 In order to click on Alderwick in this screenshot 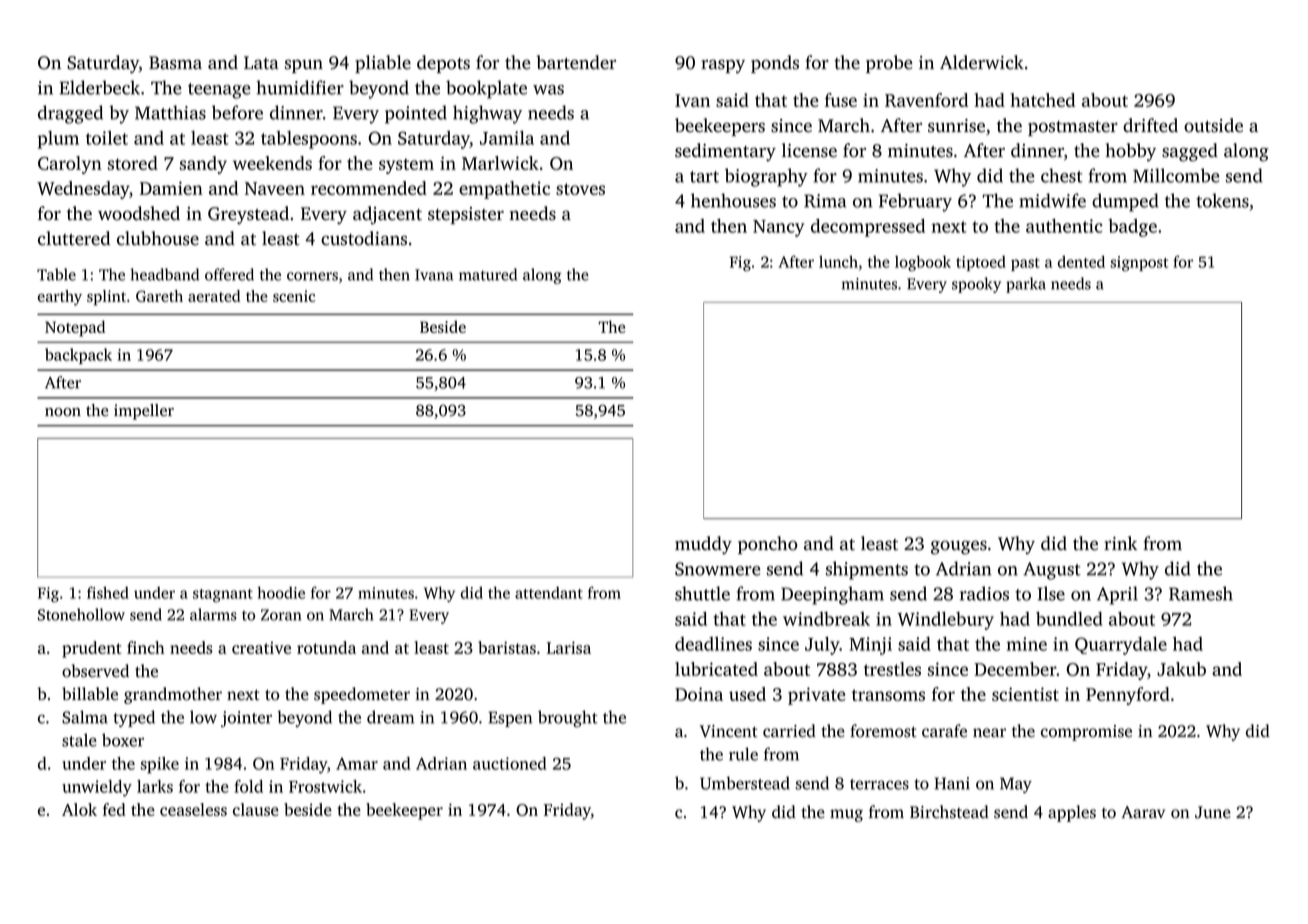, I will do `click(982, 62)`.
